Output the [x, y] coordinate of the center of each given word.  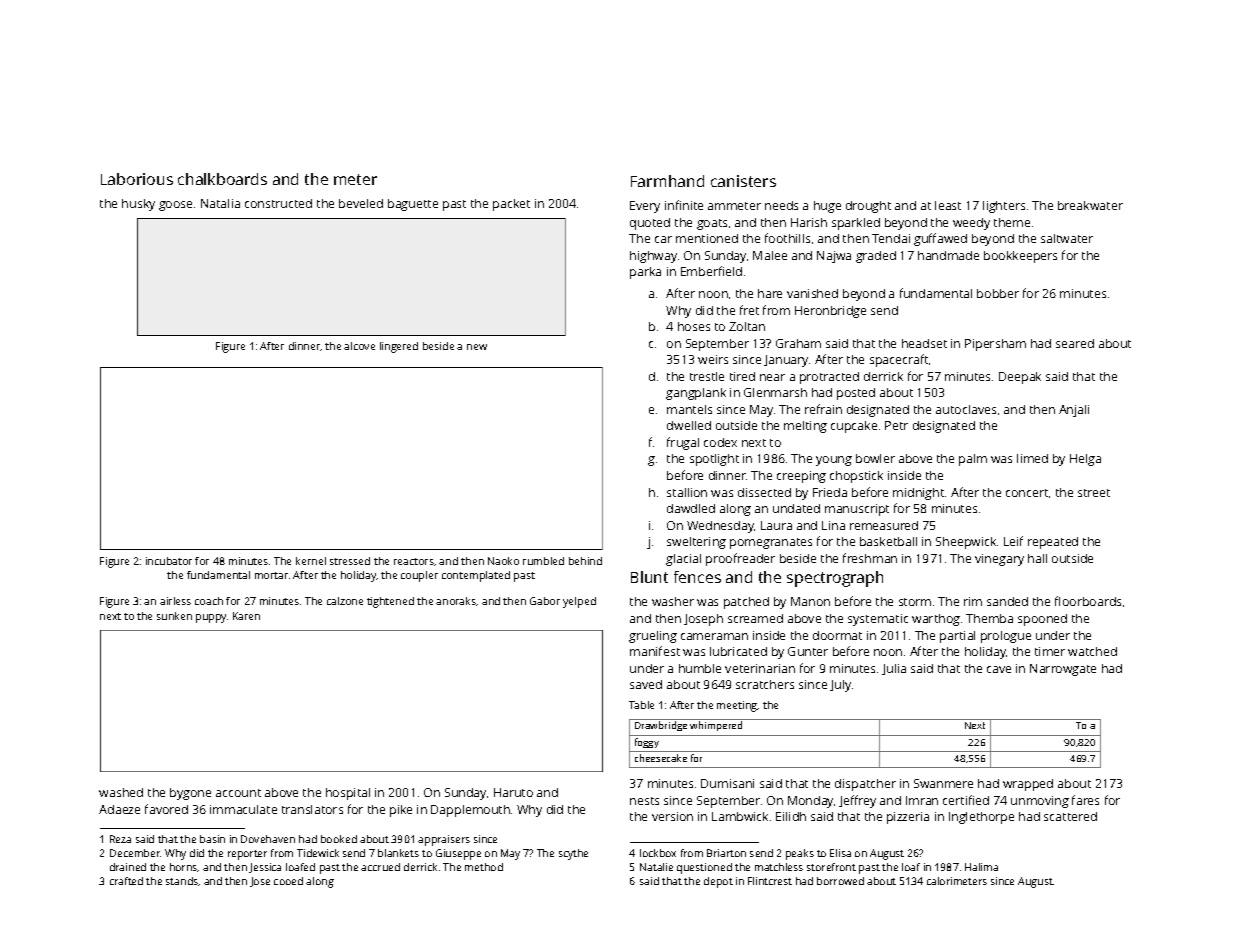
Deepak [1020, 378]
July [840, 686]
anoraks [456, 601]
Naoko [503, 561]
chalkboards [222, 179]
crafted [126, 881]
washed [121, 792]
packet [511, 205]
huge [827, 207]
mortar [271, 575]
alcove [359, 346]
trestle [707, 376]
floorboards [1088, 601]
